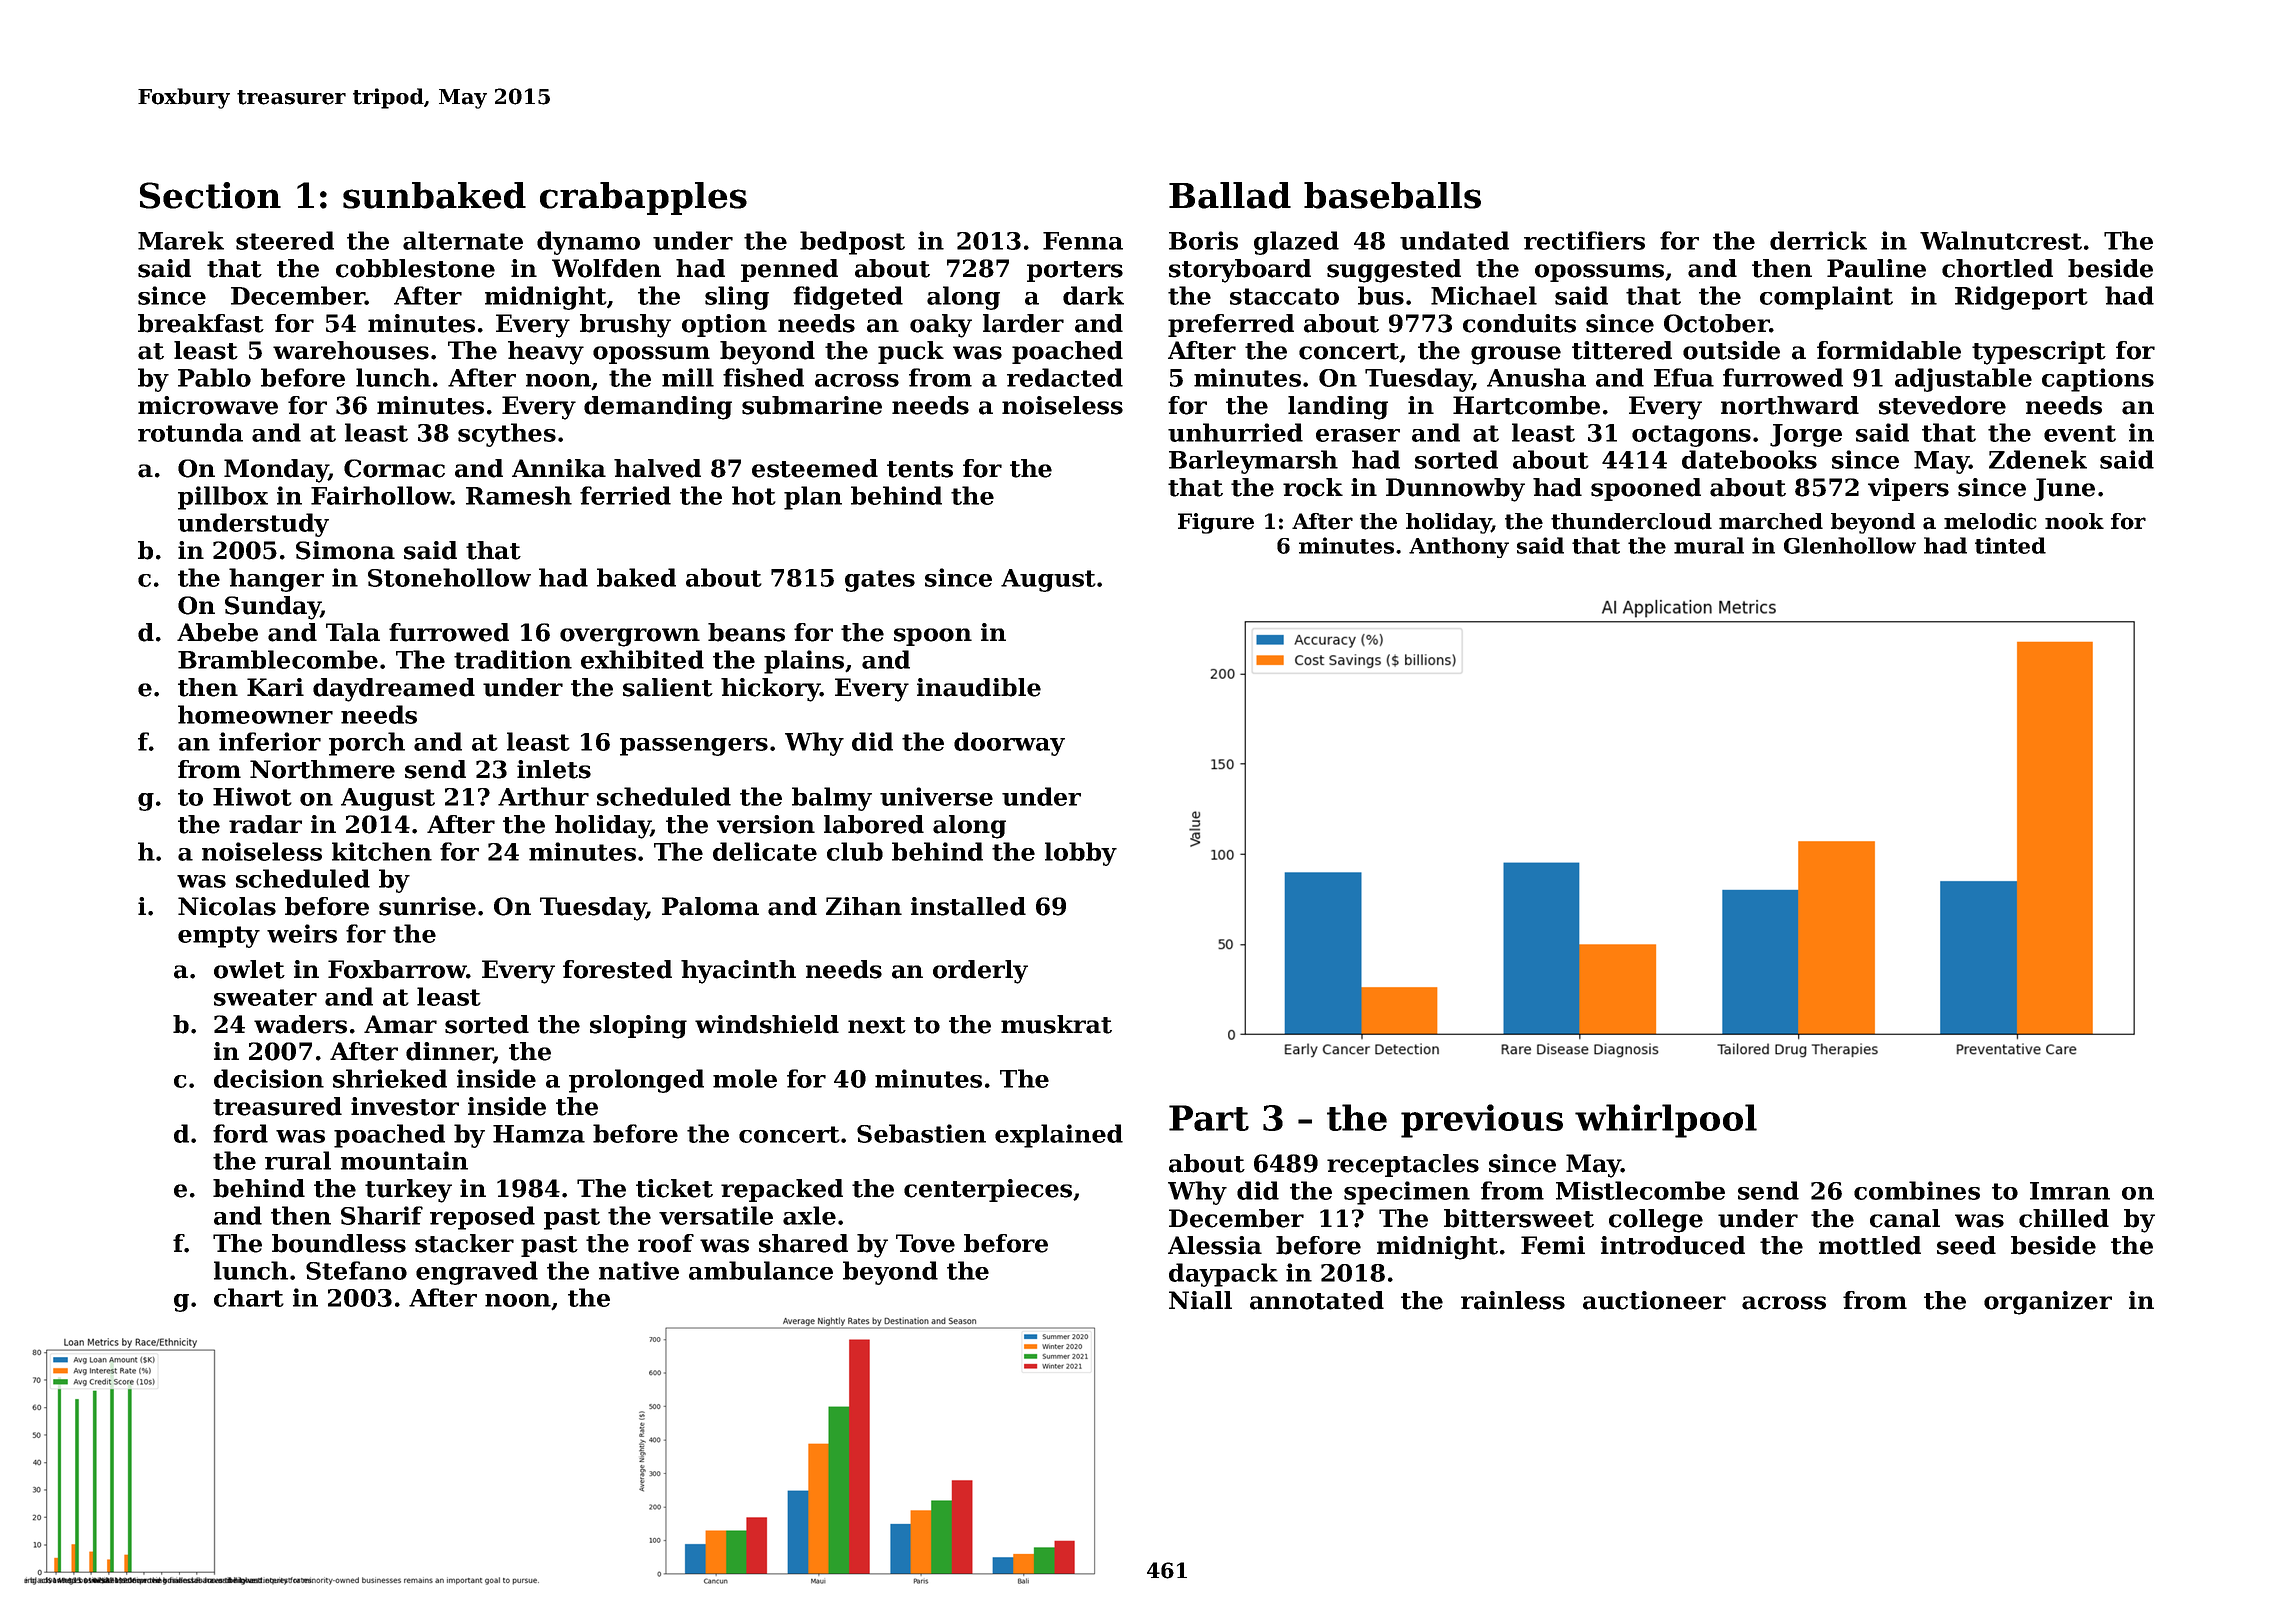 The height and width of the screenshot is (1620, 2292). Describe the element at coordinates (1818, 240) in the screenshot. I see `derrick` at that location.
